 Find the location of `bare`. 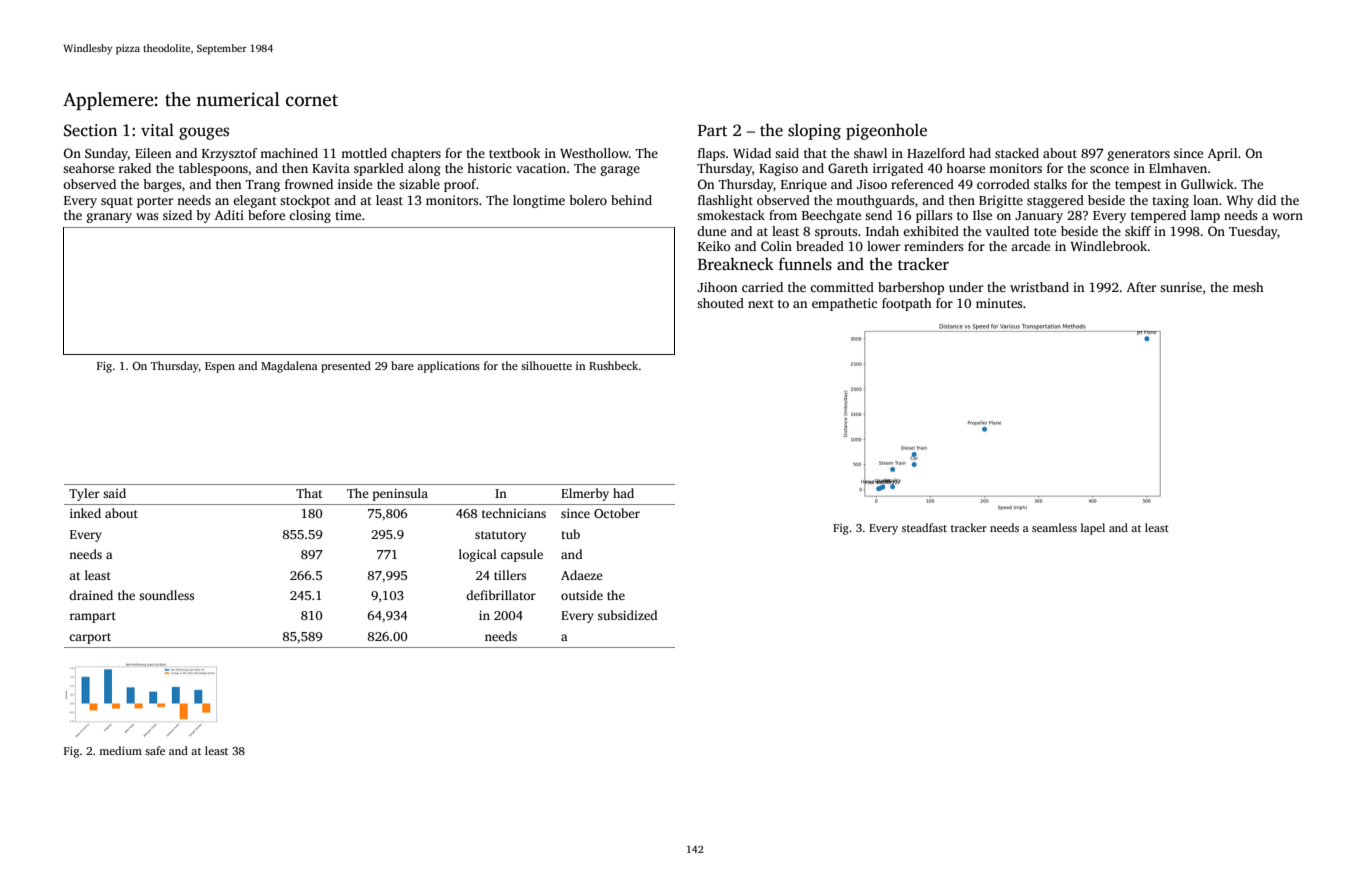

bare is located at coordinates (402, 365).
